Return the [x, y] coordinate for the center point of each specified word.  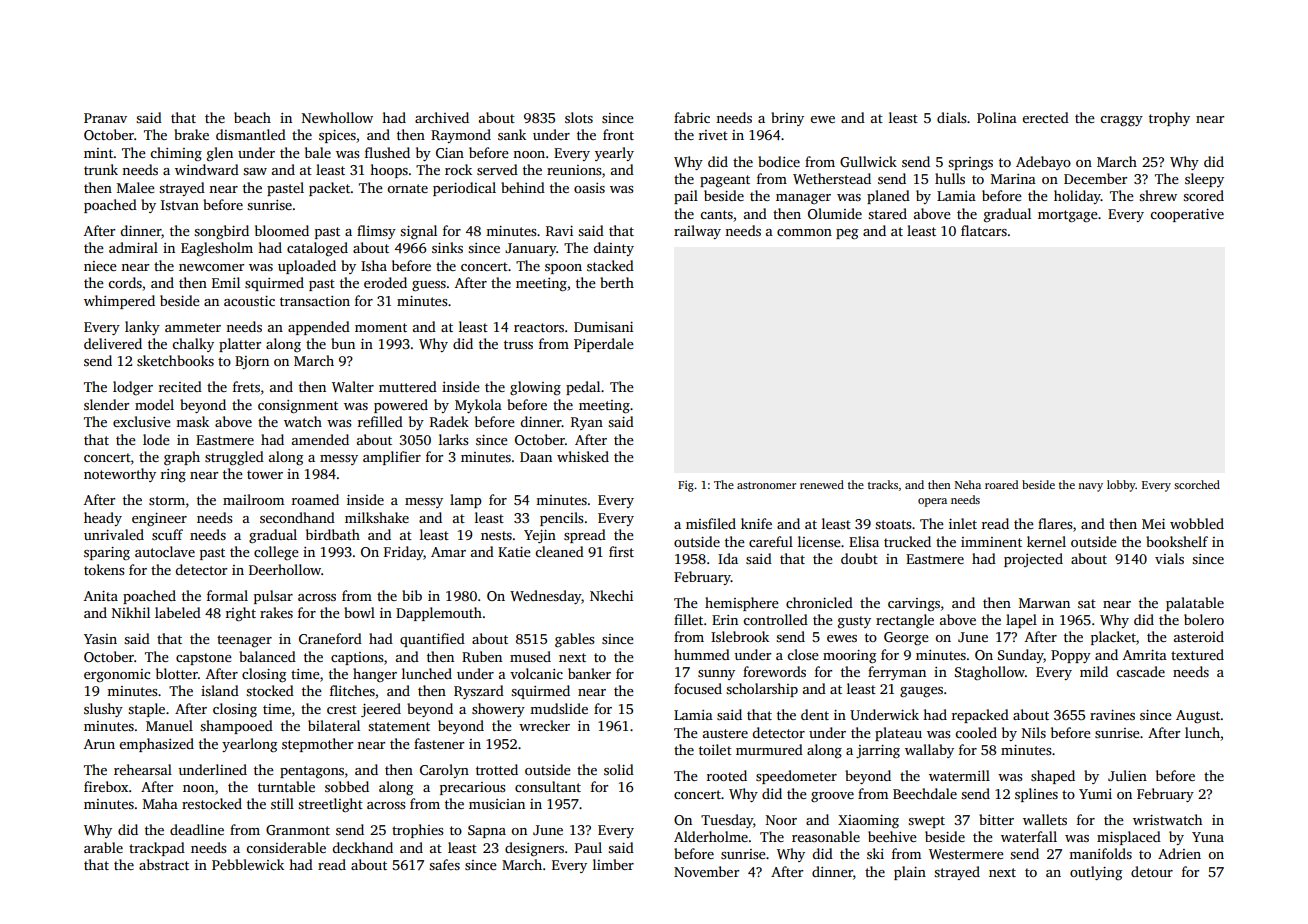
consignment [298, 407]
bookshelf [1177, 541]
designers [534, 849]
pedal [583, 388]
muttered [408, 386]
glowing [535, 388]
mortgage [1068, 216]
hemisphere [742, 604]
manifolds [1100, 853]
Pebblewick [248, 864]
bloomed [282, 230]
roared [1001, 484]
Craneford [330, 638]
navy [1090, 487]
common [804, 232]
